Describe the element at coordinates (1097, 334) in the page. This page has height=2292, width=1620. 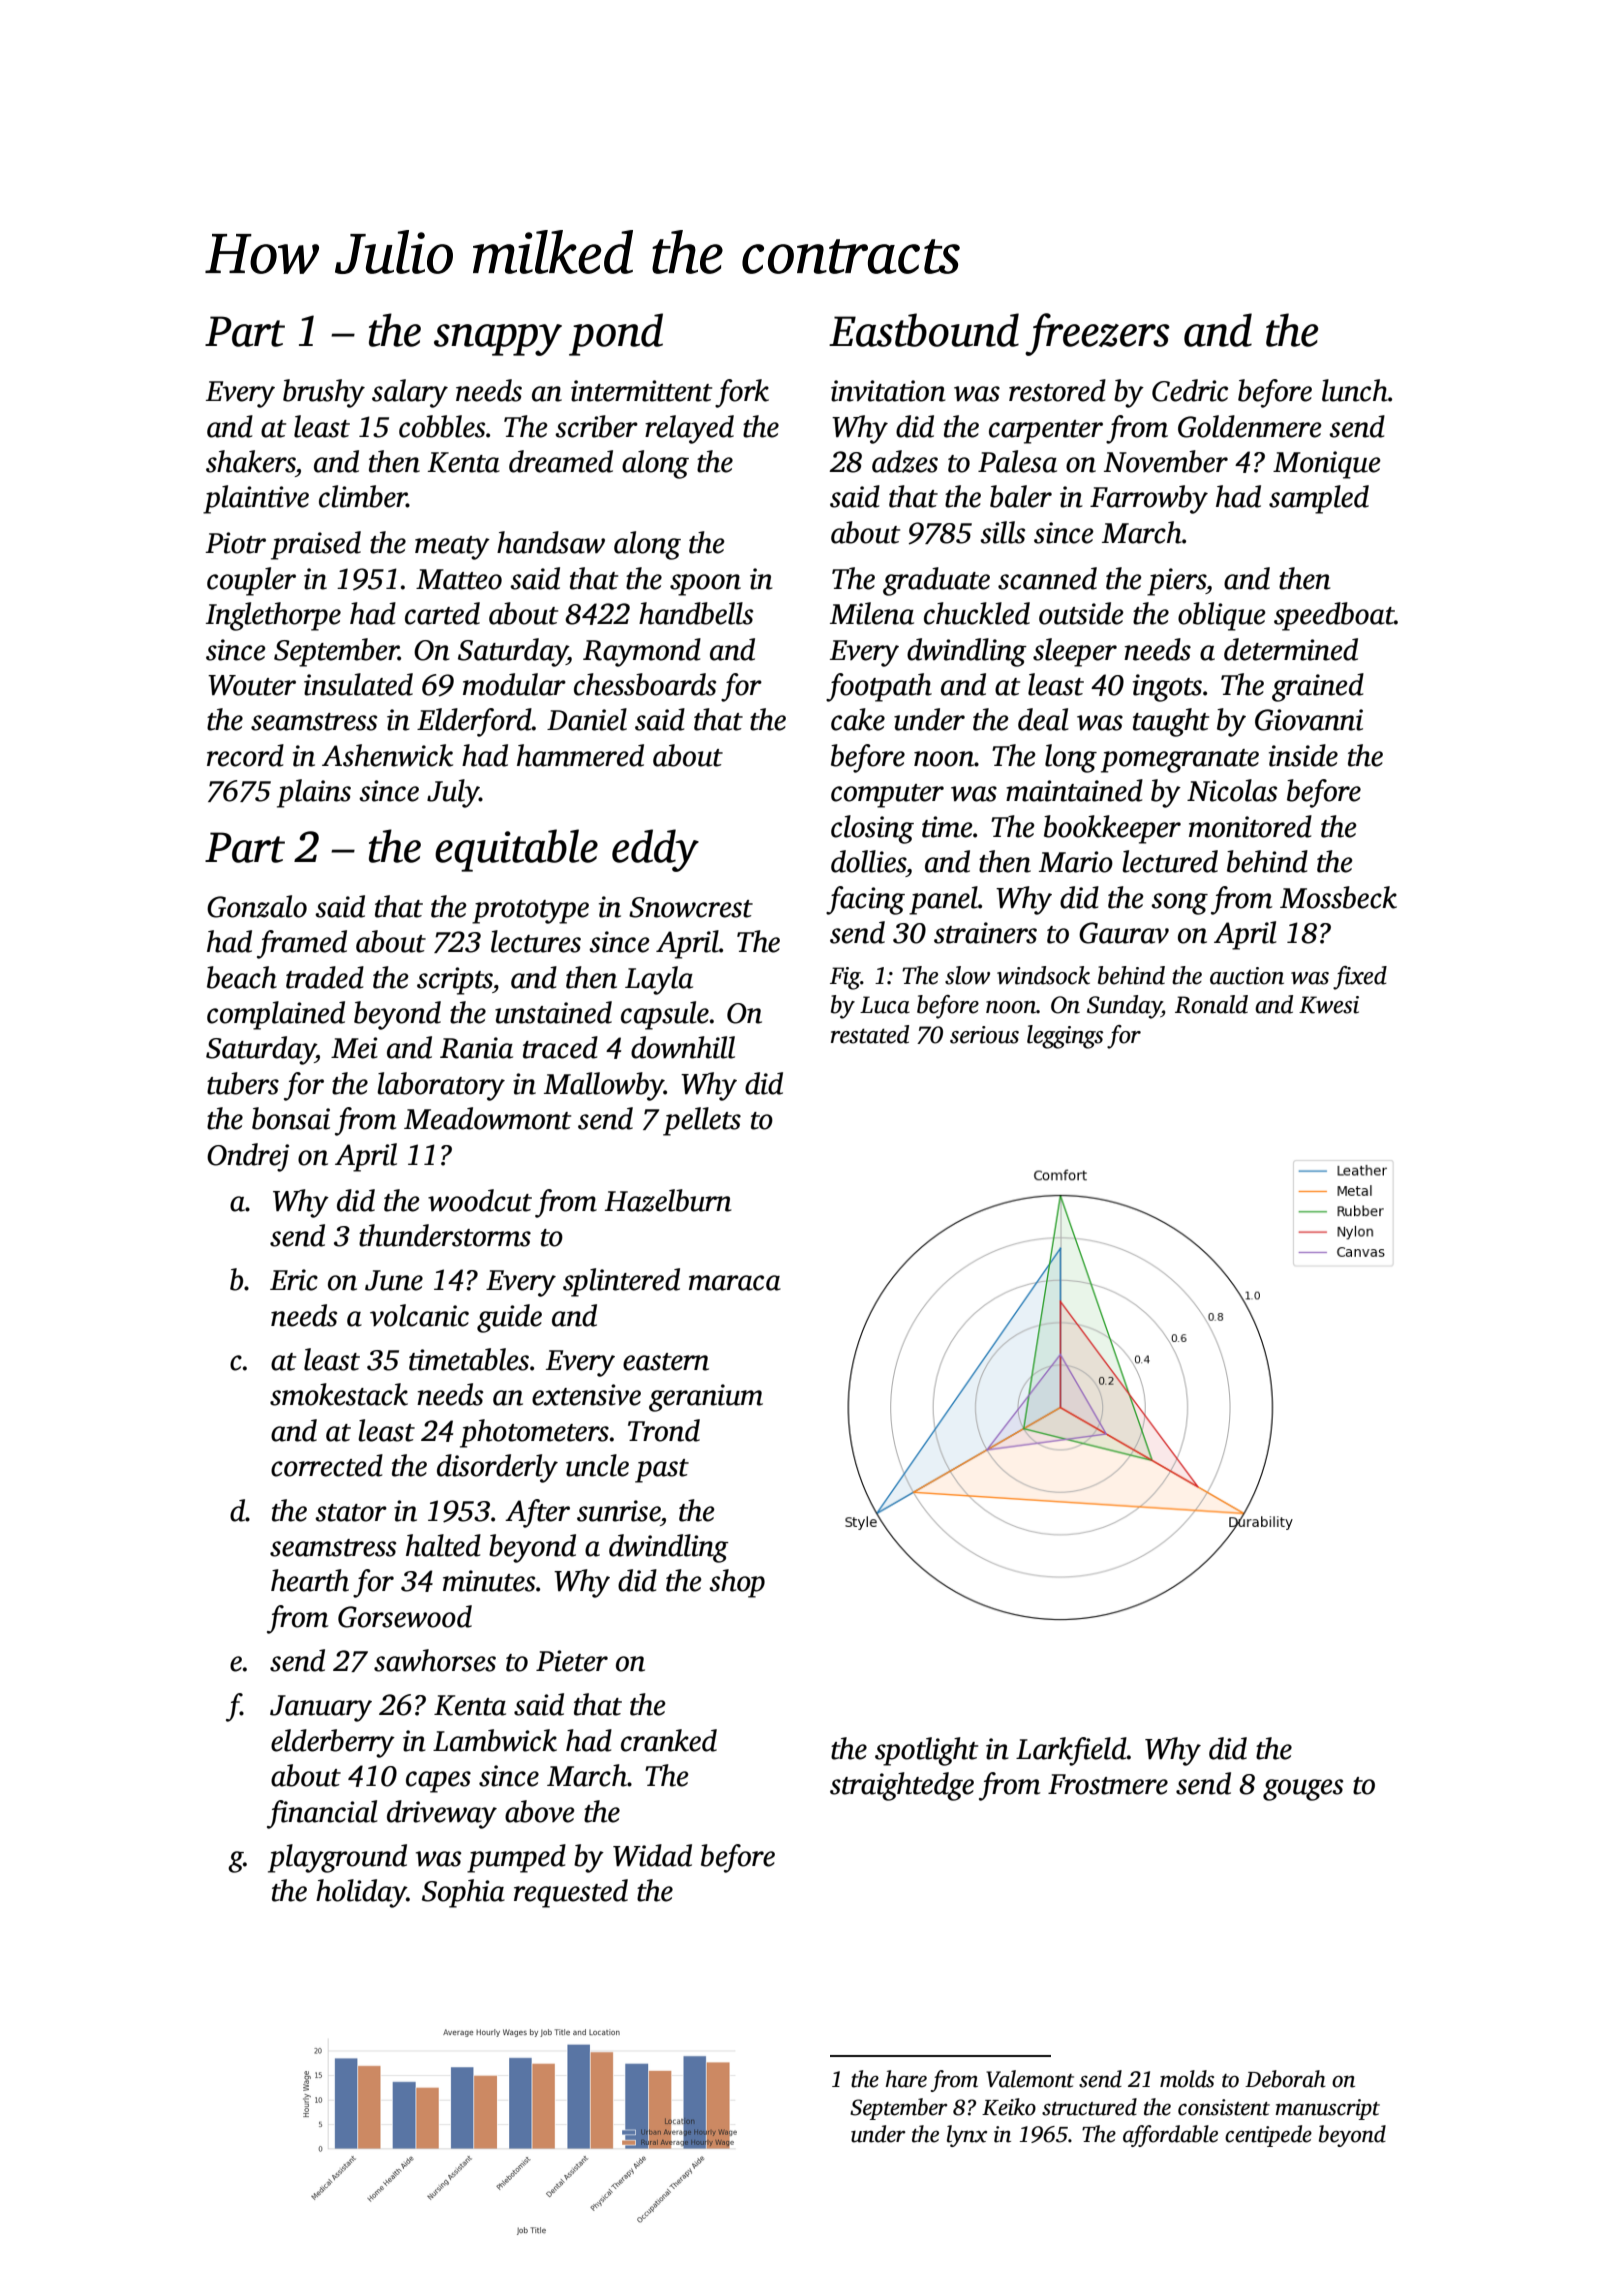
I see `freezers` at that location.
